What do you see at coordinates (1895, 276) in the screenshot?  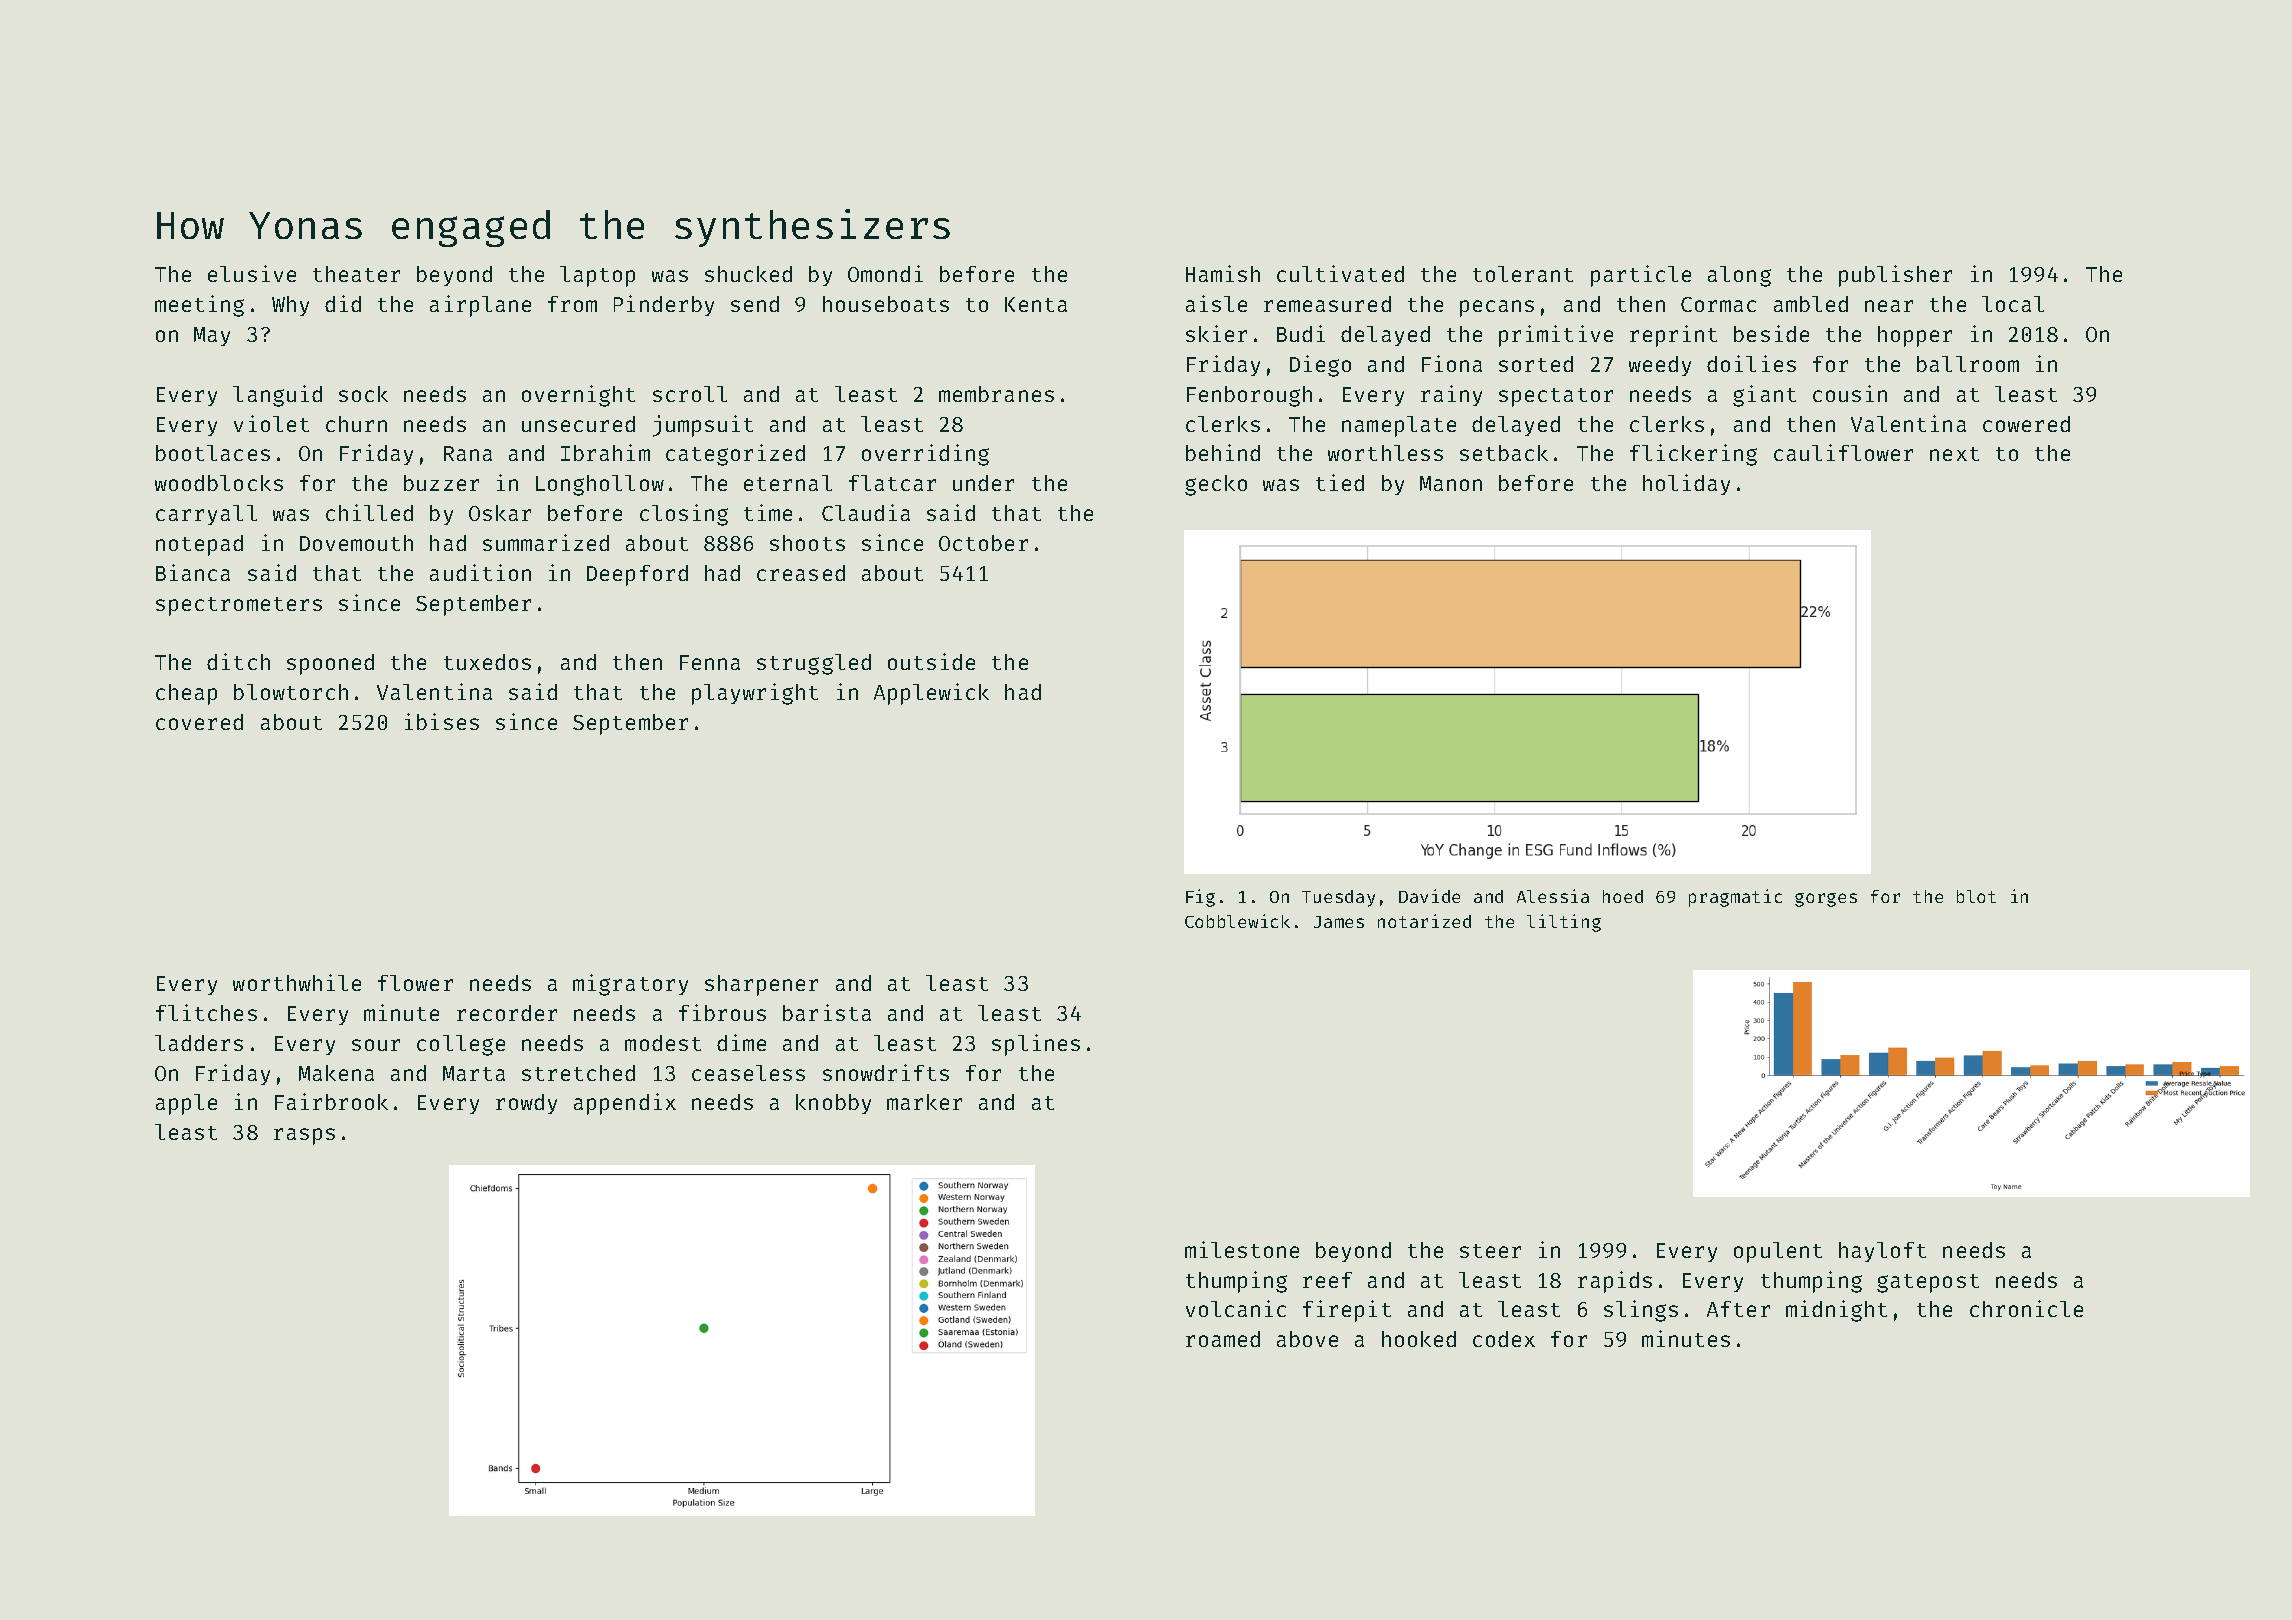 I see `publisher` at bounding box center [1895, 276].
